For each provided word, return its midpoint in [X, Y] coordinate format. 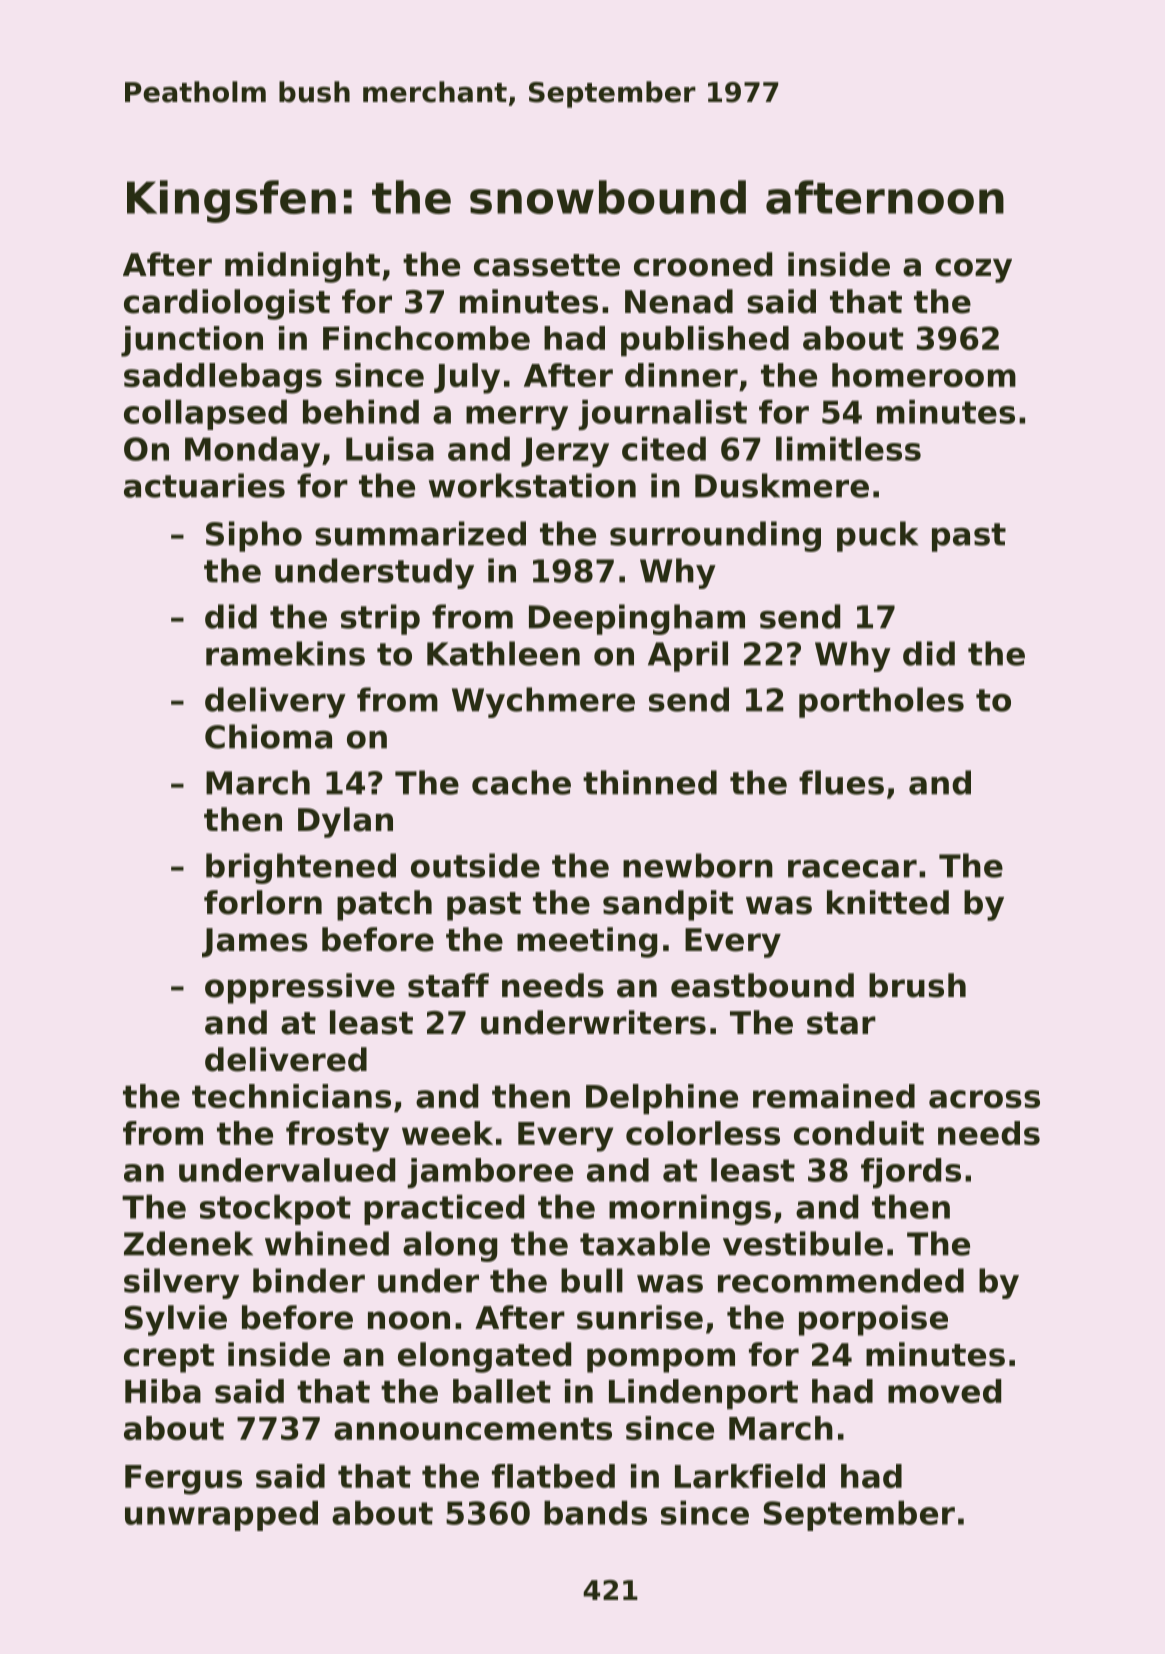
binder [309, 1280]
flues [841, 782]
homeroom [924, 375]
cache [521, 782]
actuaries [204, 485]
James [255, 943]
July [467, 378]
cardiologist [227, 304]
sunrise [640, 1317]
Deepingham [637, 619]
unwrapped [221, 1515]
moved [944, 1391]
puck [877, 536]
